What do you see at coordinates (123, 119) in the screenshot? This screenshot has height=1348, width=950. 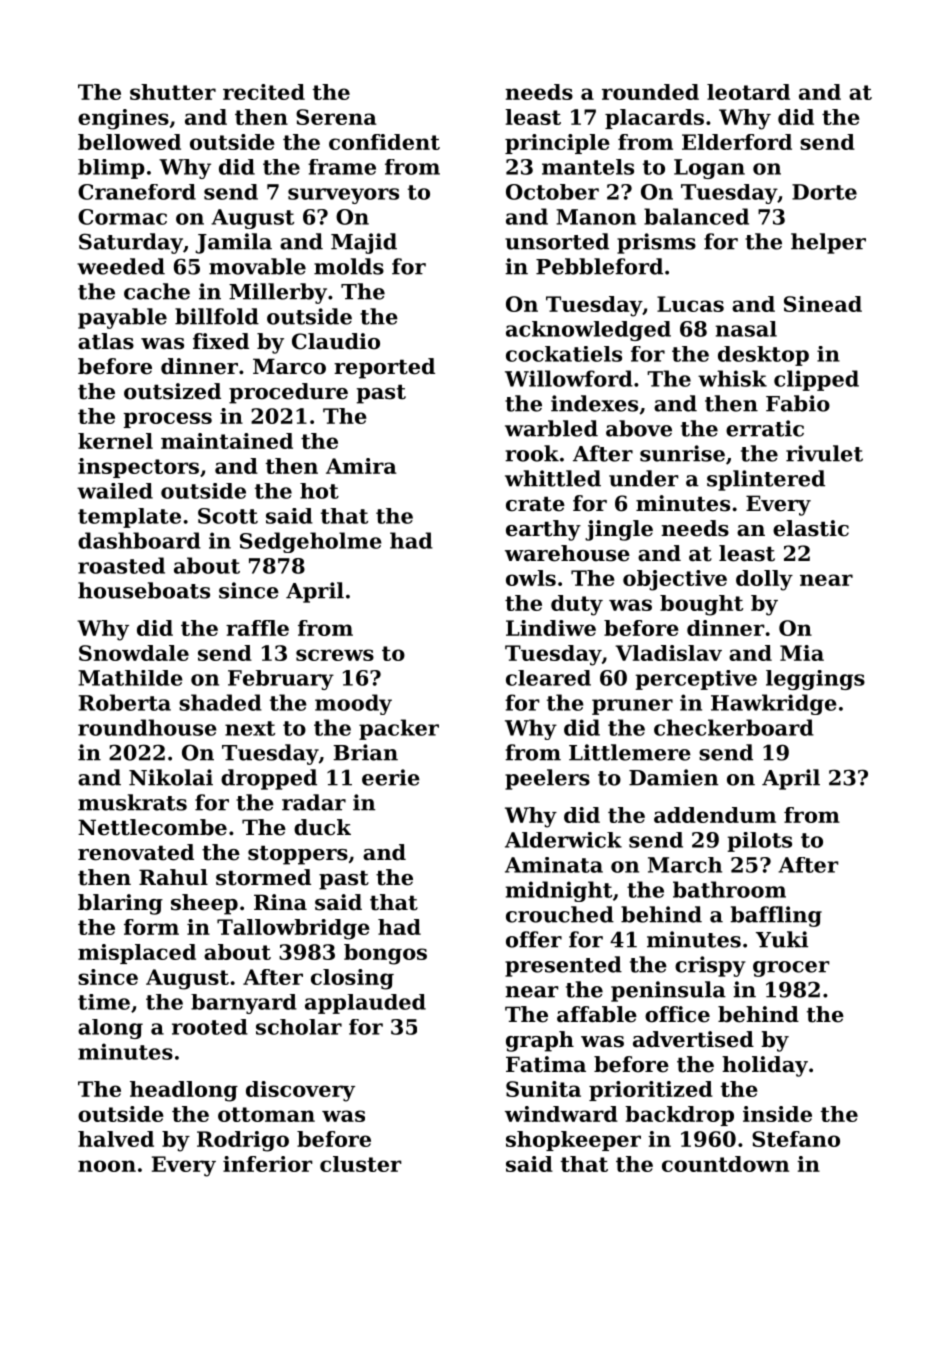 I see `engines` at bounding box center [123, 119].
